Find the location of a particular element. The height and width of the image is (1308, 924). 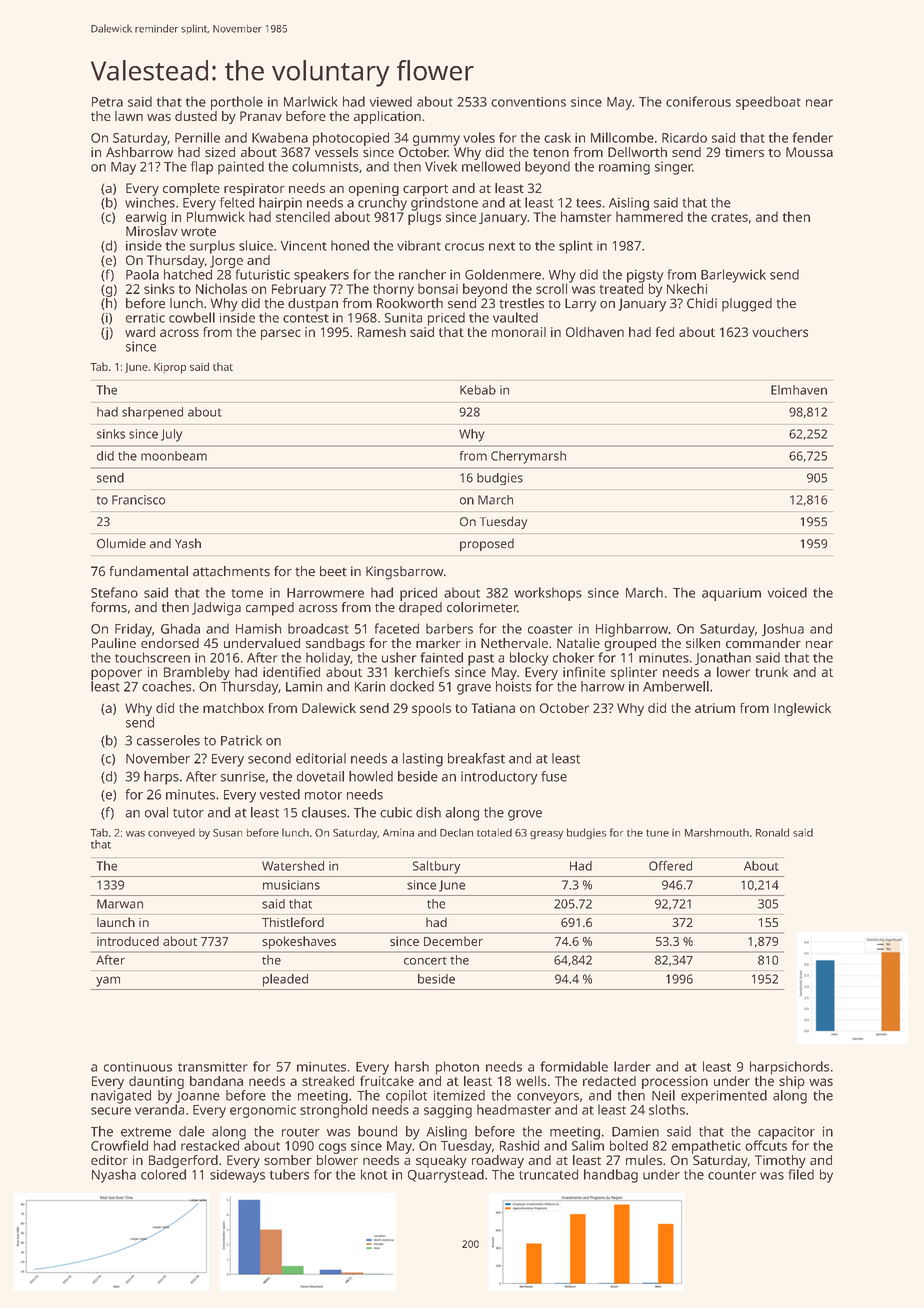

scroll is located at coordinates (551, 288).
